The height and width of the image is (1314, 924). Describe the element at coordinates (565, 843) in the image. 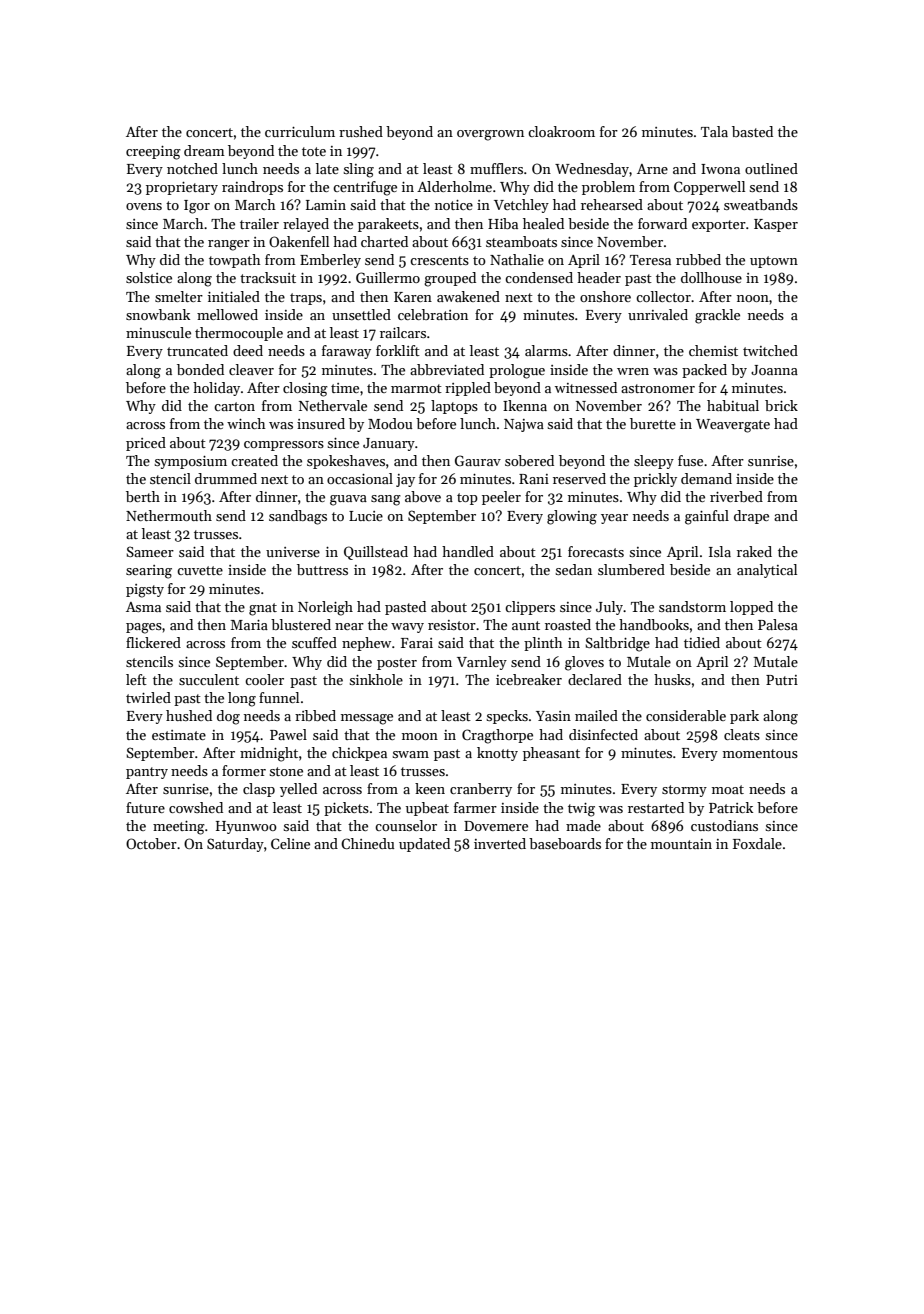

I see `baseboards` at that location.
